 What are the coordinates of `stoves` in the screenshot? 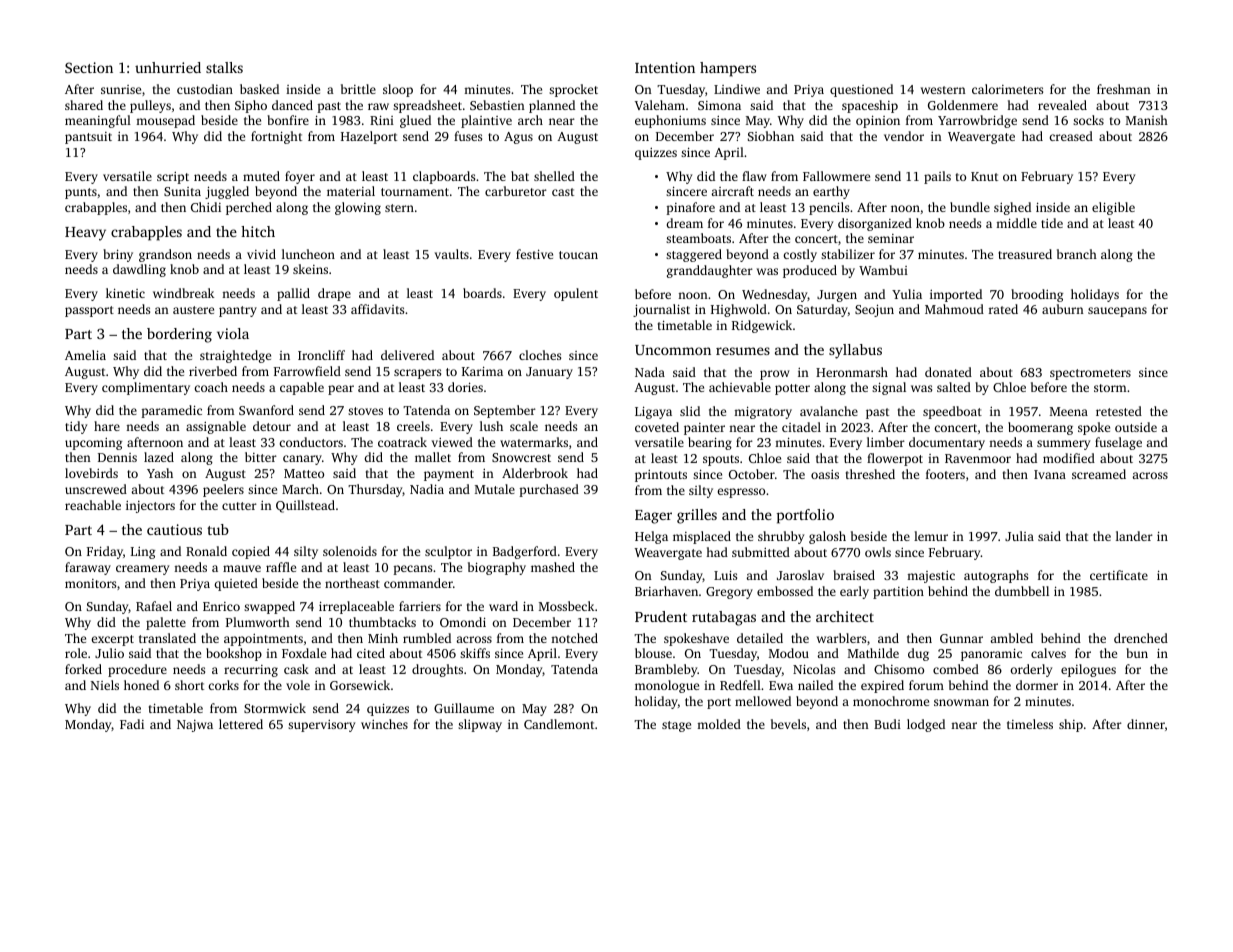 It's located at (365, 411).
